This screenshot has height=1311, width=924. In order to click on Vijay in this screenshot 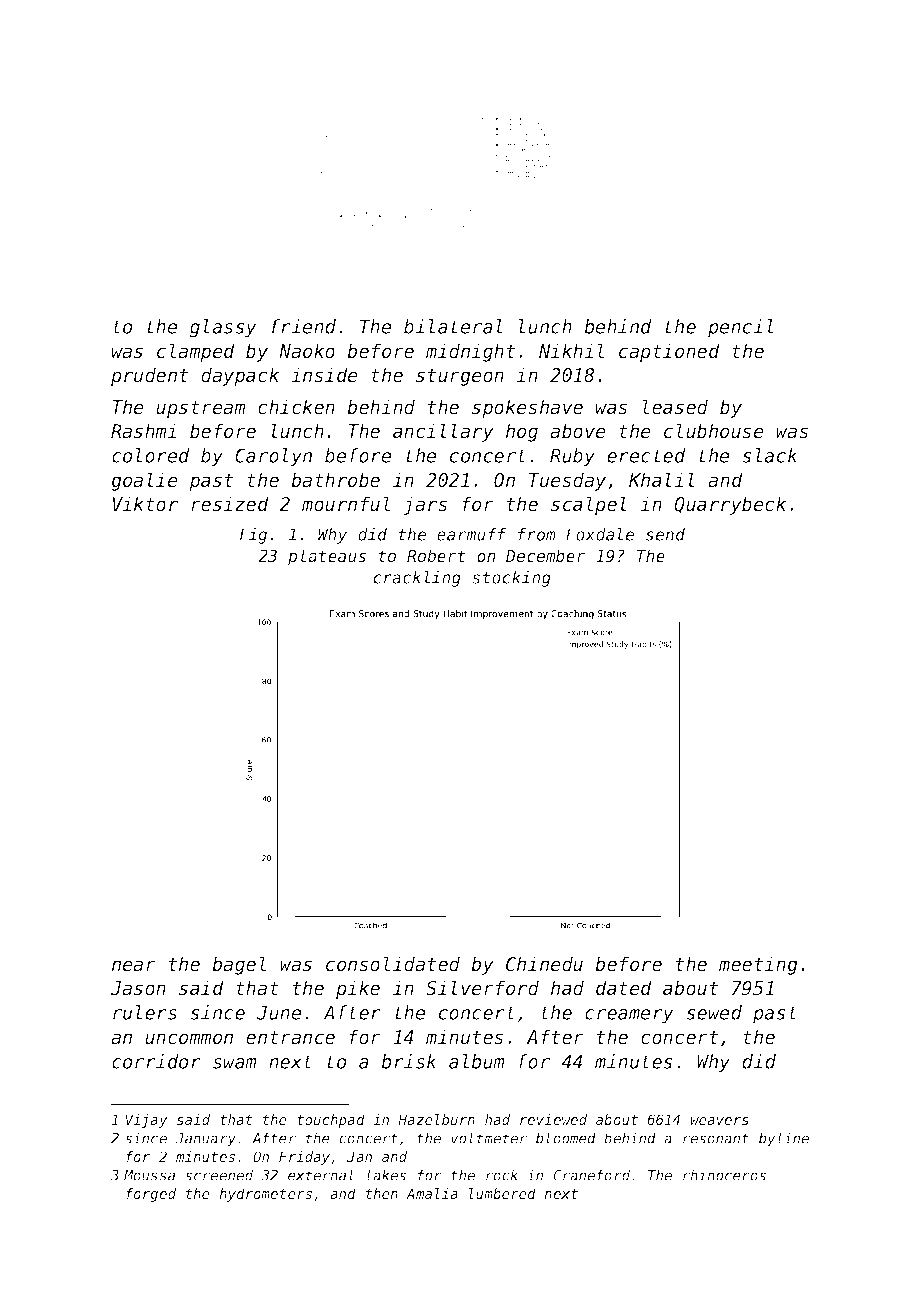, I will do `click(147, 1121)`.
